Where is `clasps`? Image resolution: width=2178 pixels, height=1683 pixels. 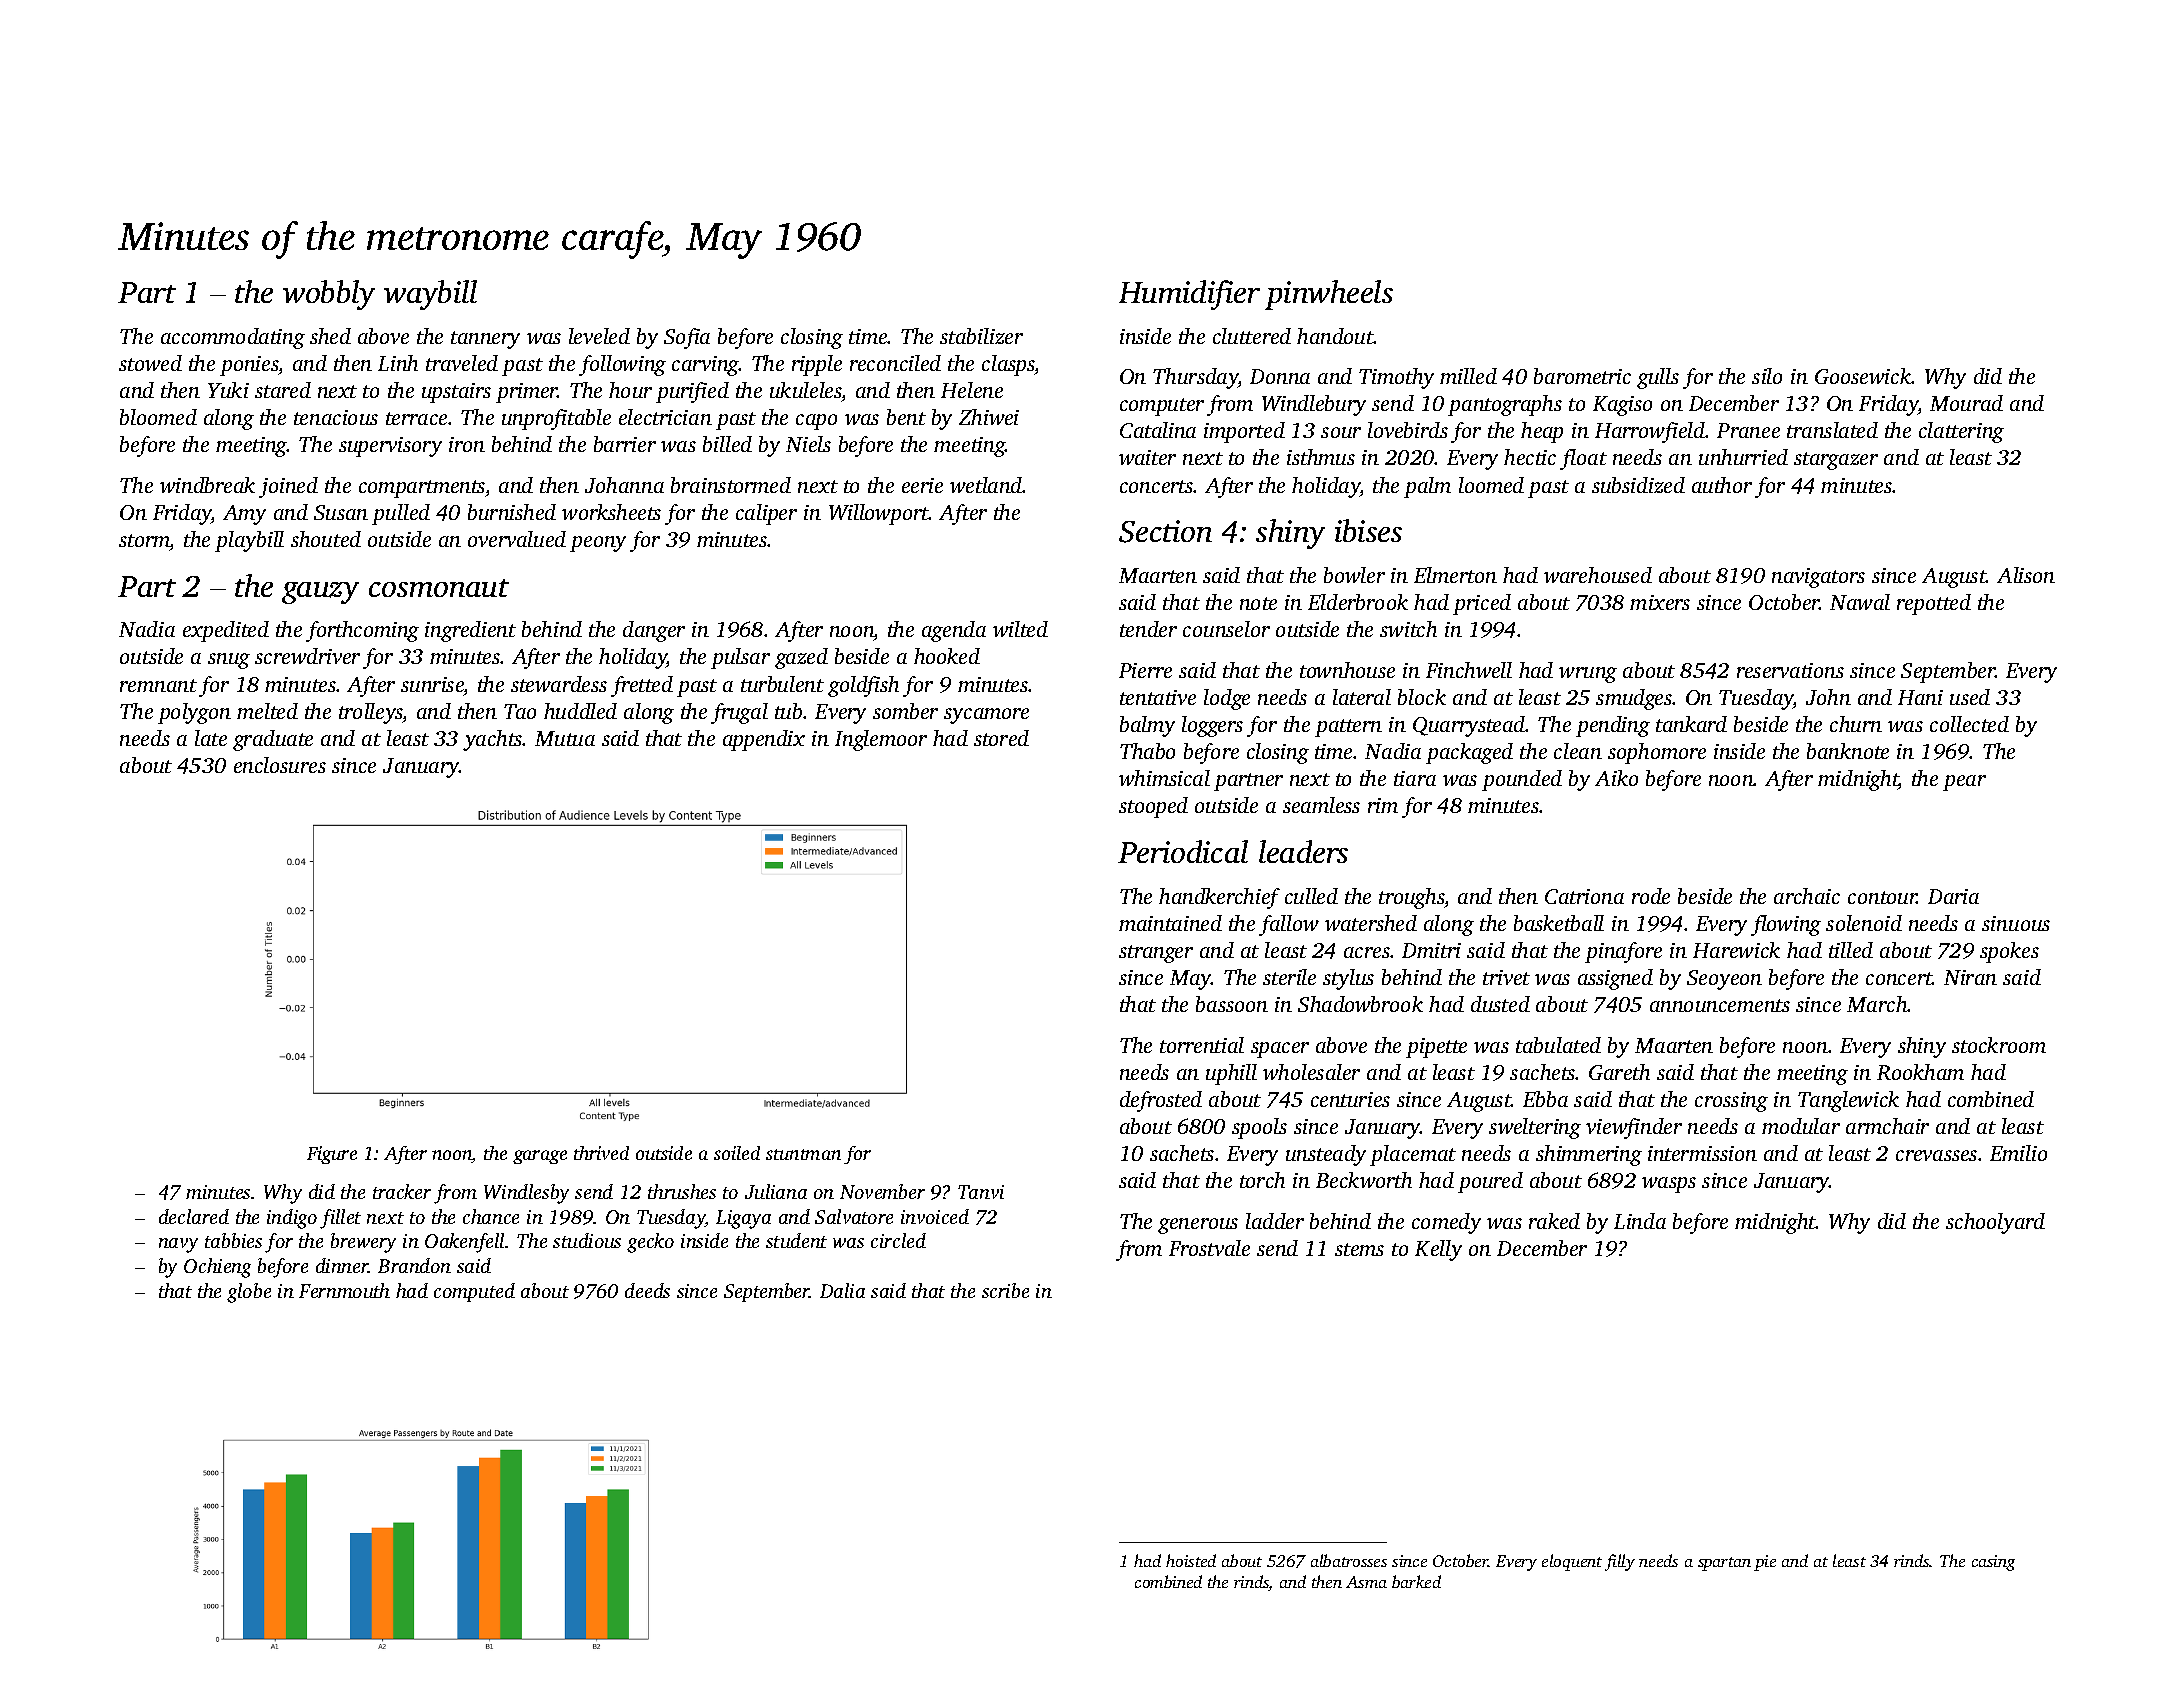
clasps is located at coordinates (1008, 365).
